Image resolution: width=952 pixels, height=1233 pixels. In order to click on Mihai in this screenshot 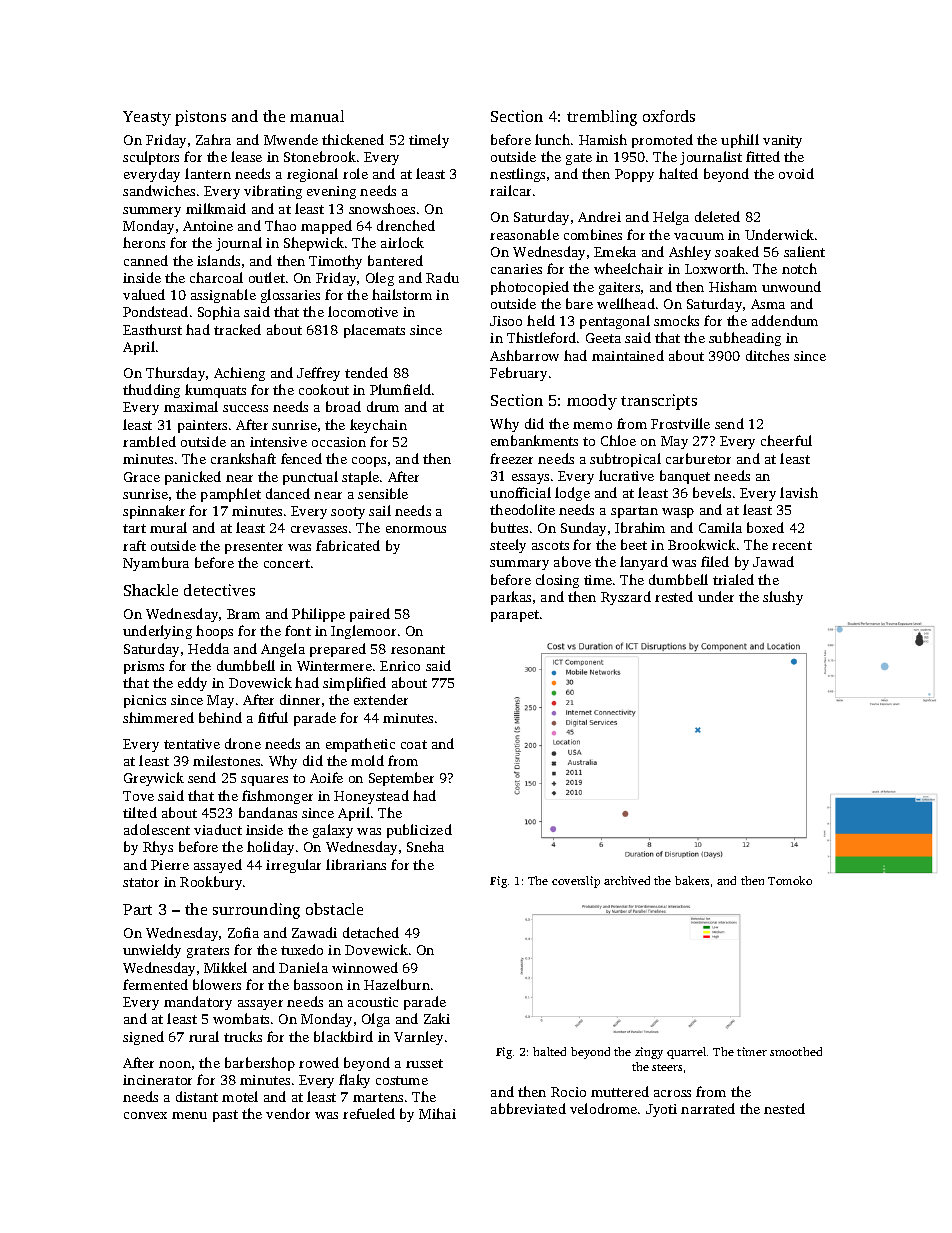, I will do `click(437, 1113)`.
